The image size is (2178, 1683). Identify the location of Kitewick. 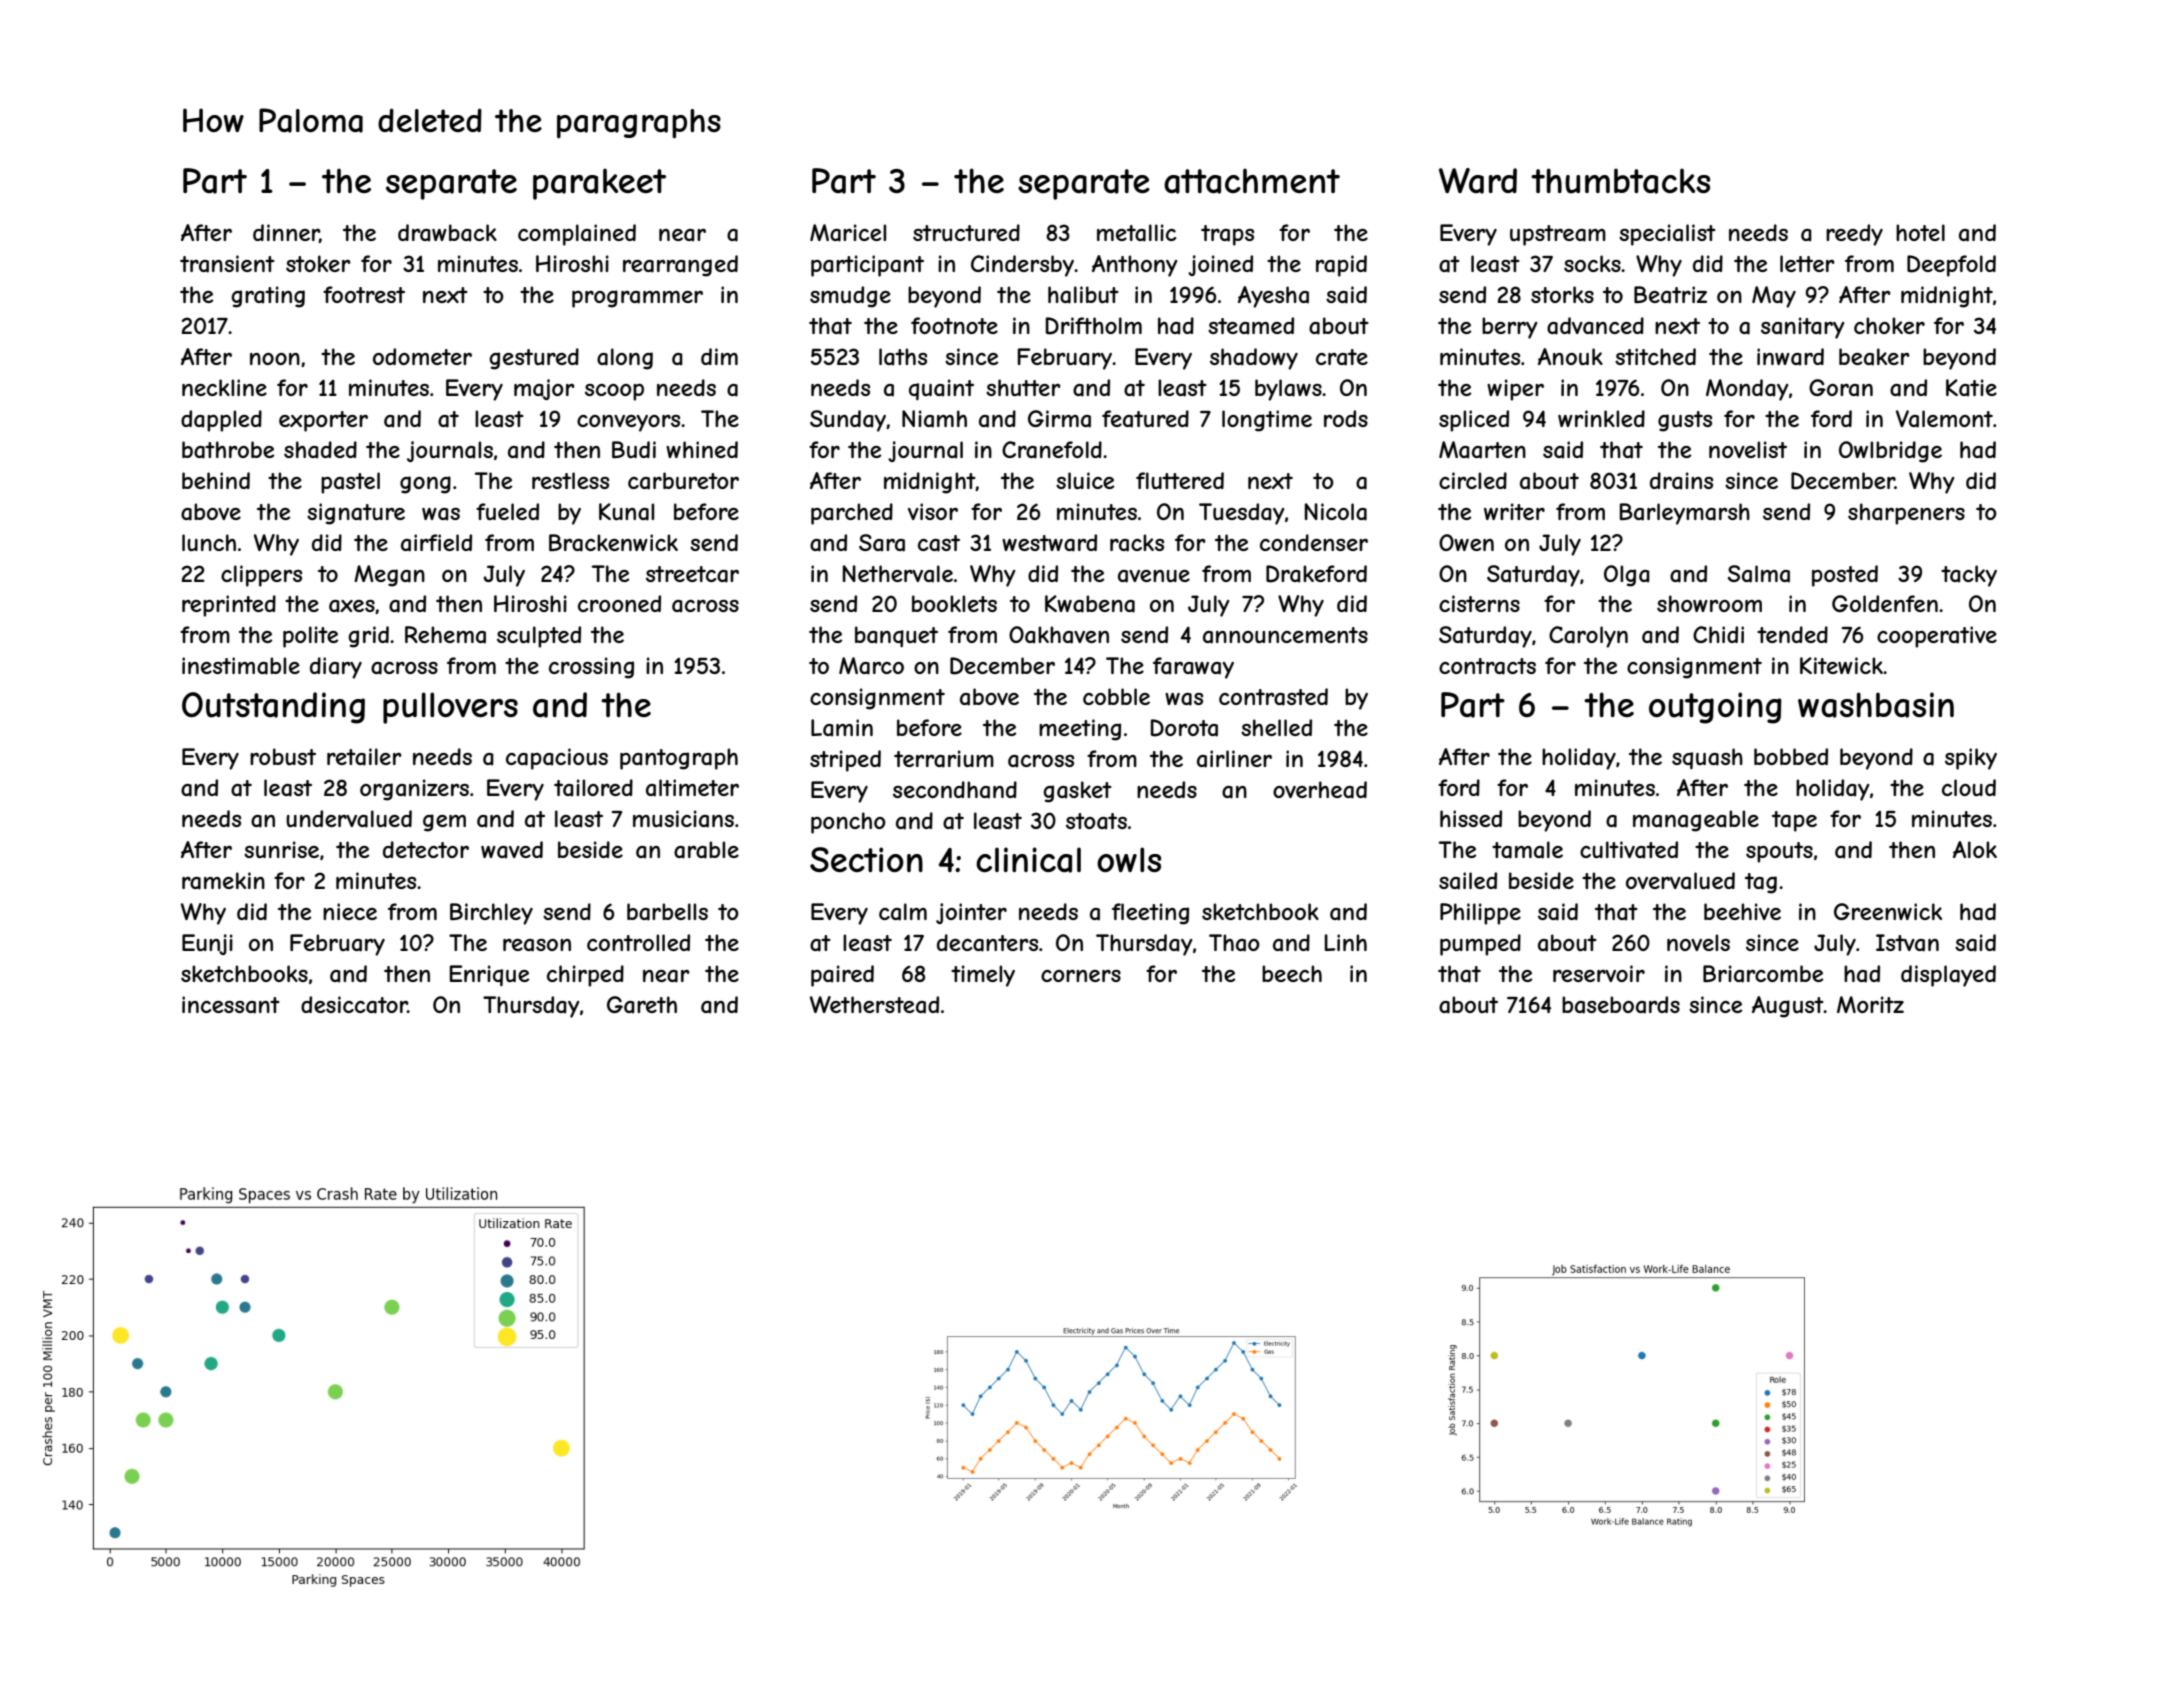
(1842, 665).
